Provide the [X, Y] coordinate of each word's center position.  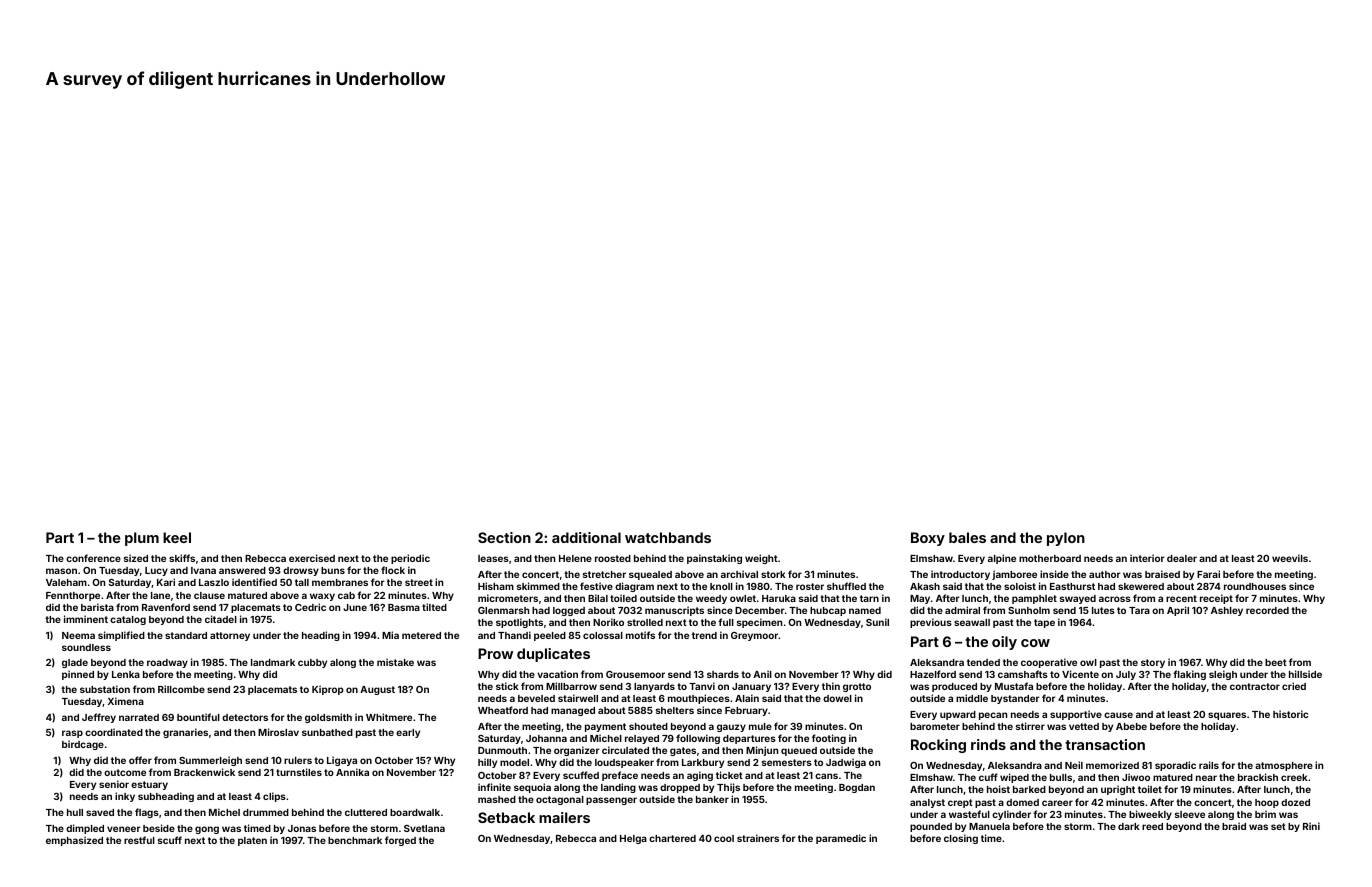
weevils [1290, 558]
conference [93, 558]
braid [1234, 826]
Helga [633, 839]
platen [252, 841]
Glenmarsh [503, 610]
